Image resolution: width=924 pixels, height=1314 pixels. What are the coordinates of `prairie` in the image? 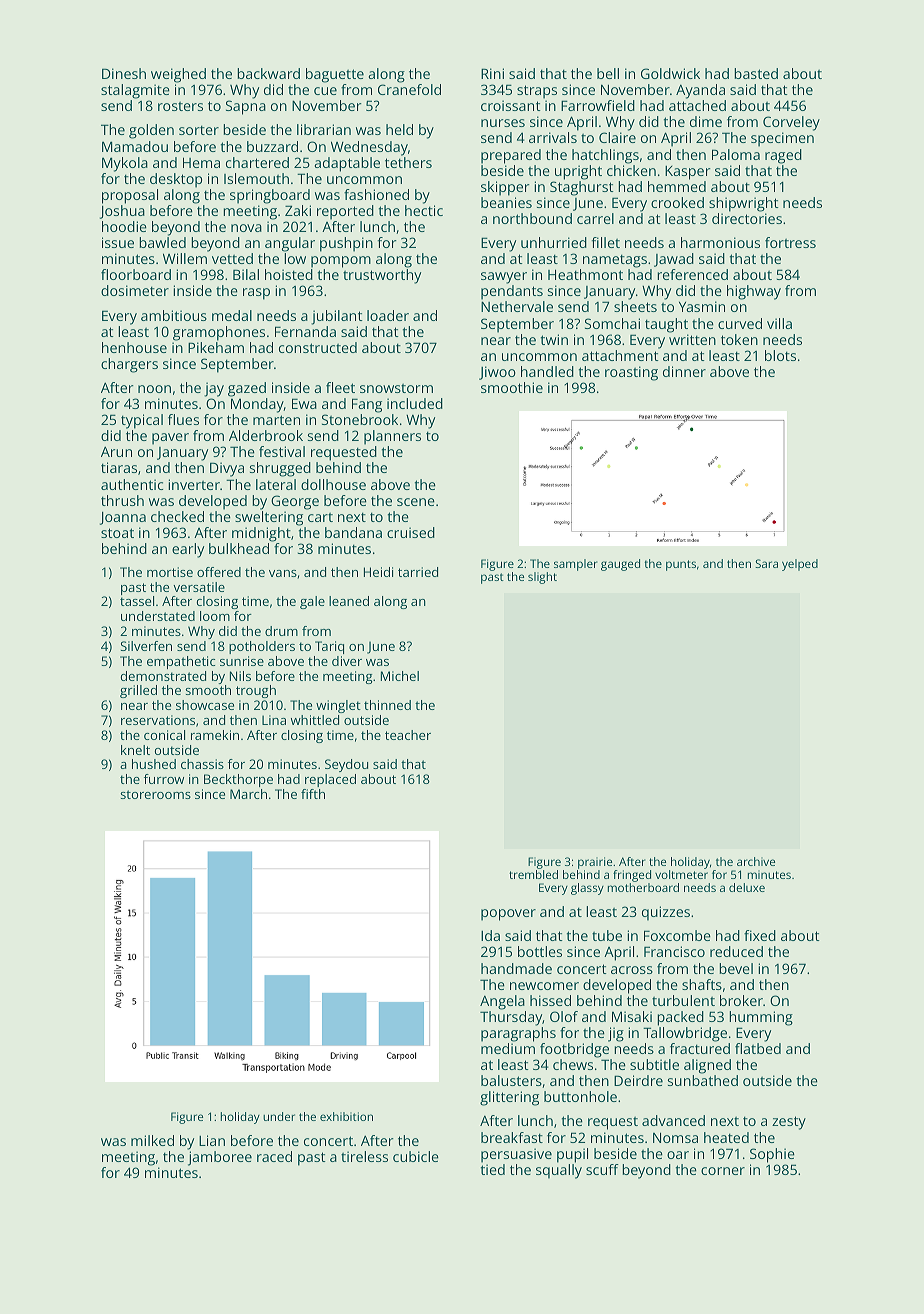 It's located at (595, 863).
